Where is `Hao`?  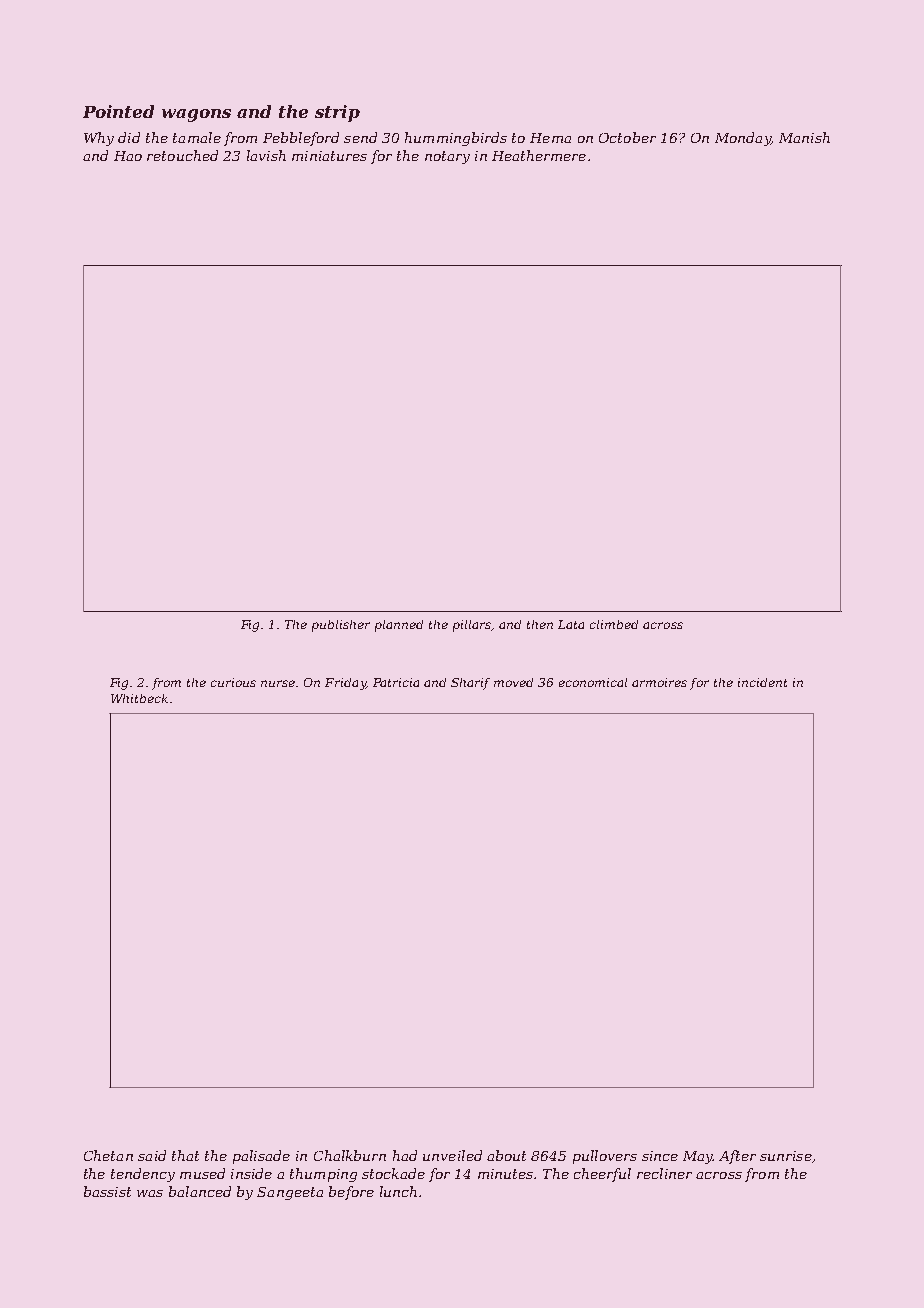 Hao is located at coordinates (128, 156).
